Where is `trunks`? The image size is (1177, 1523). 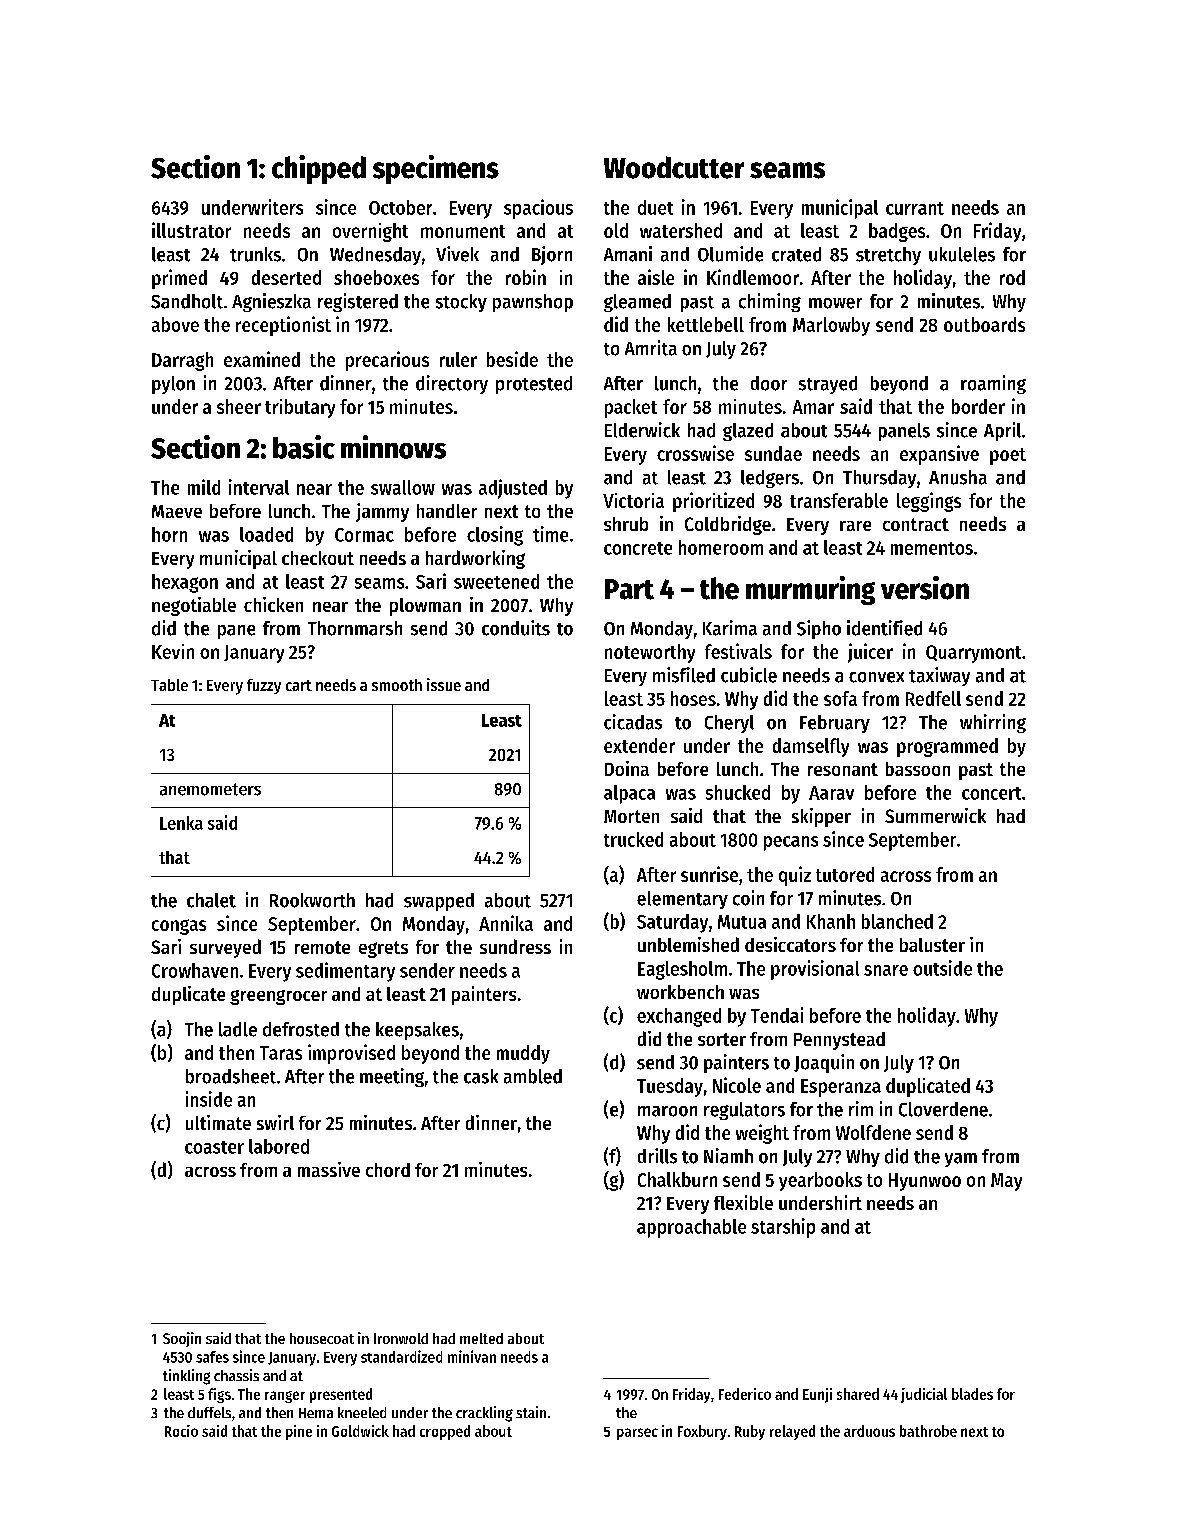 trunks is located at coordinates (255, 254).
